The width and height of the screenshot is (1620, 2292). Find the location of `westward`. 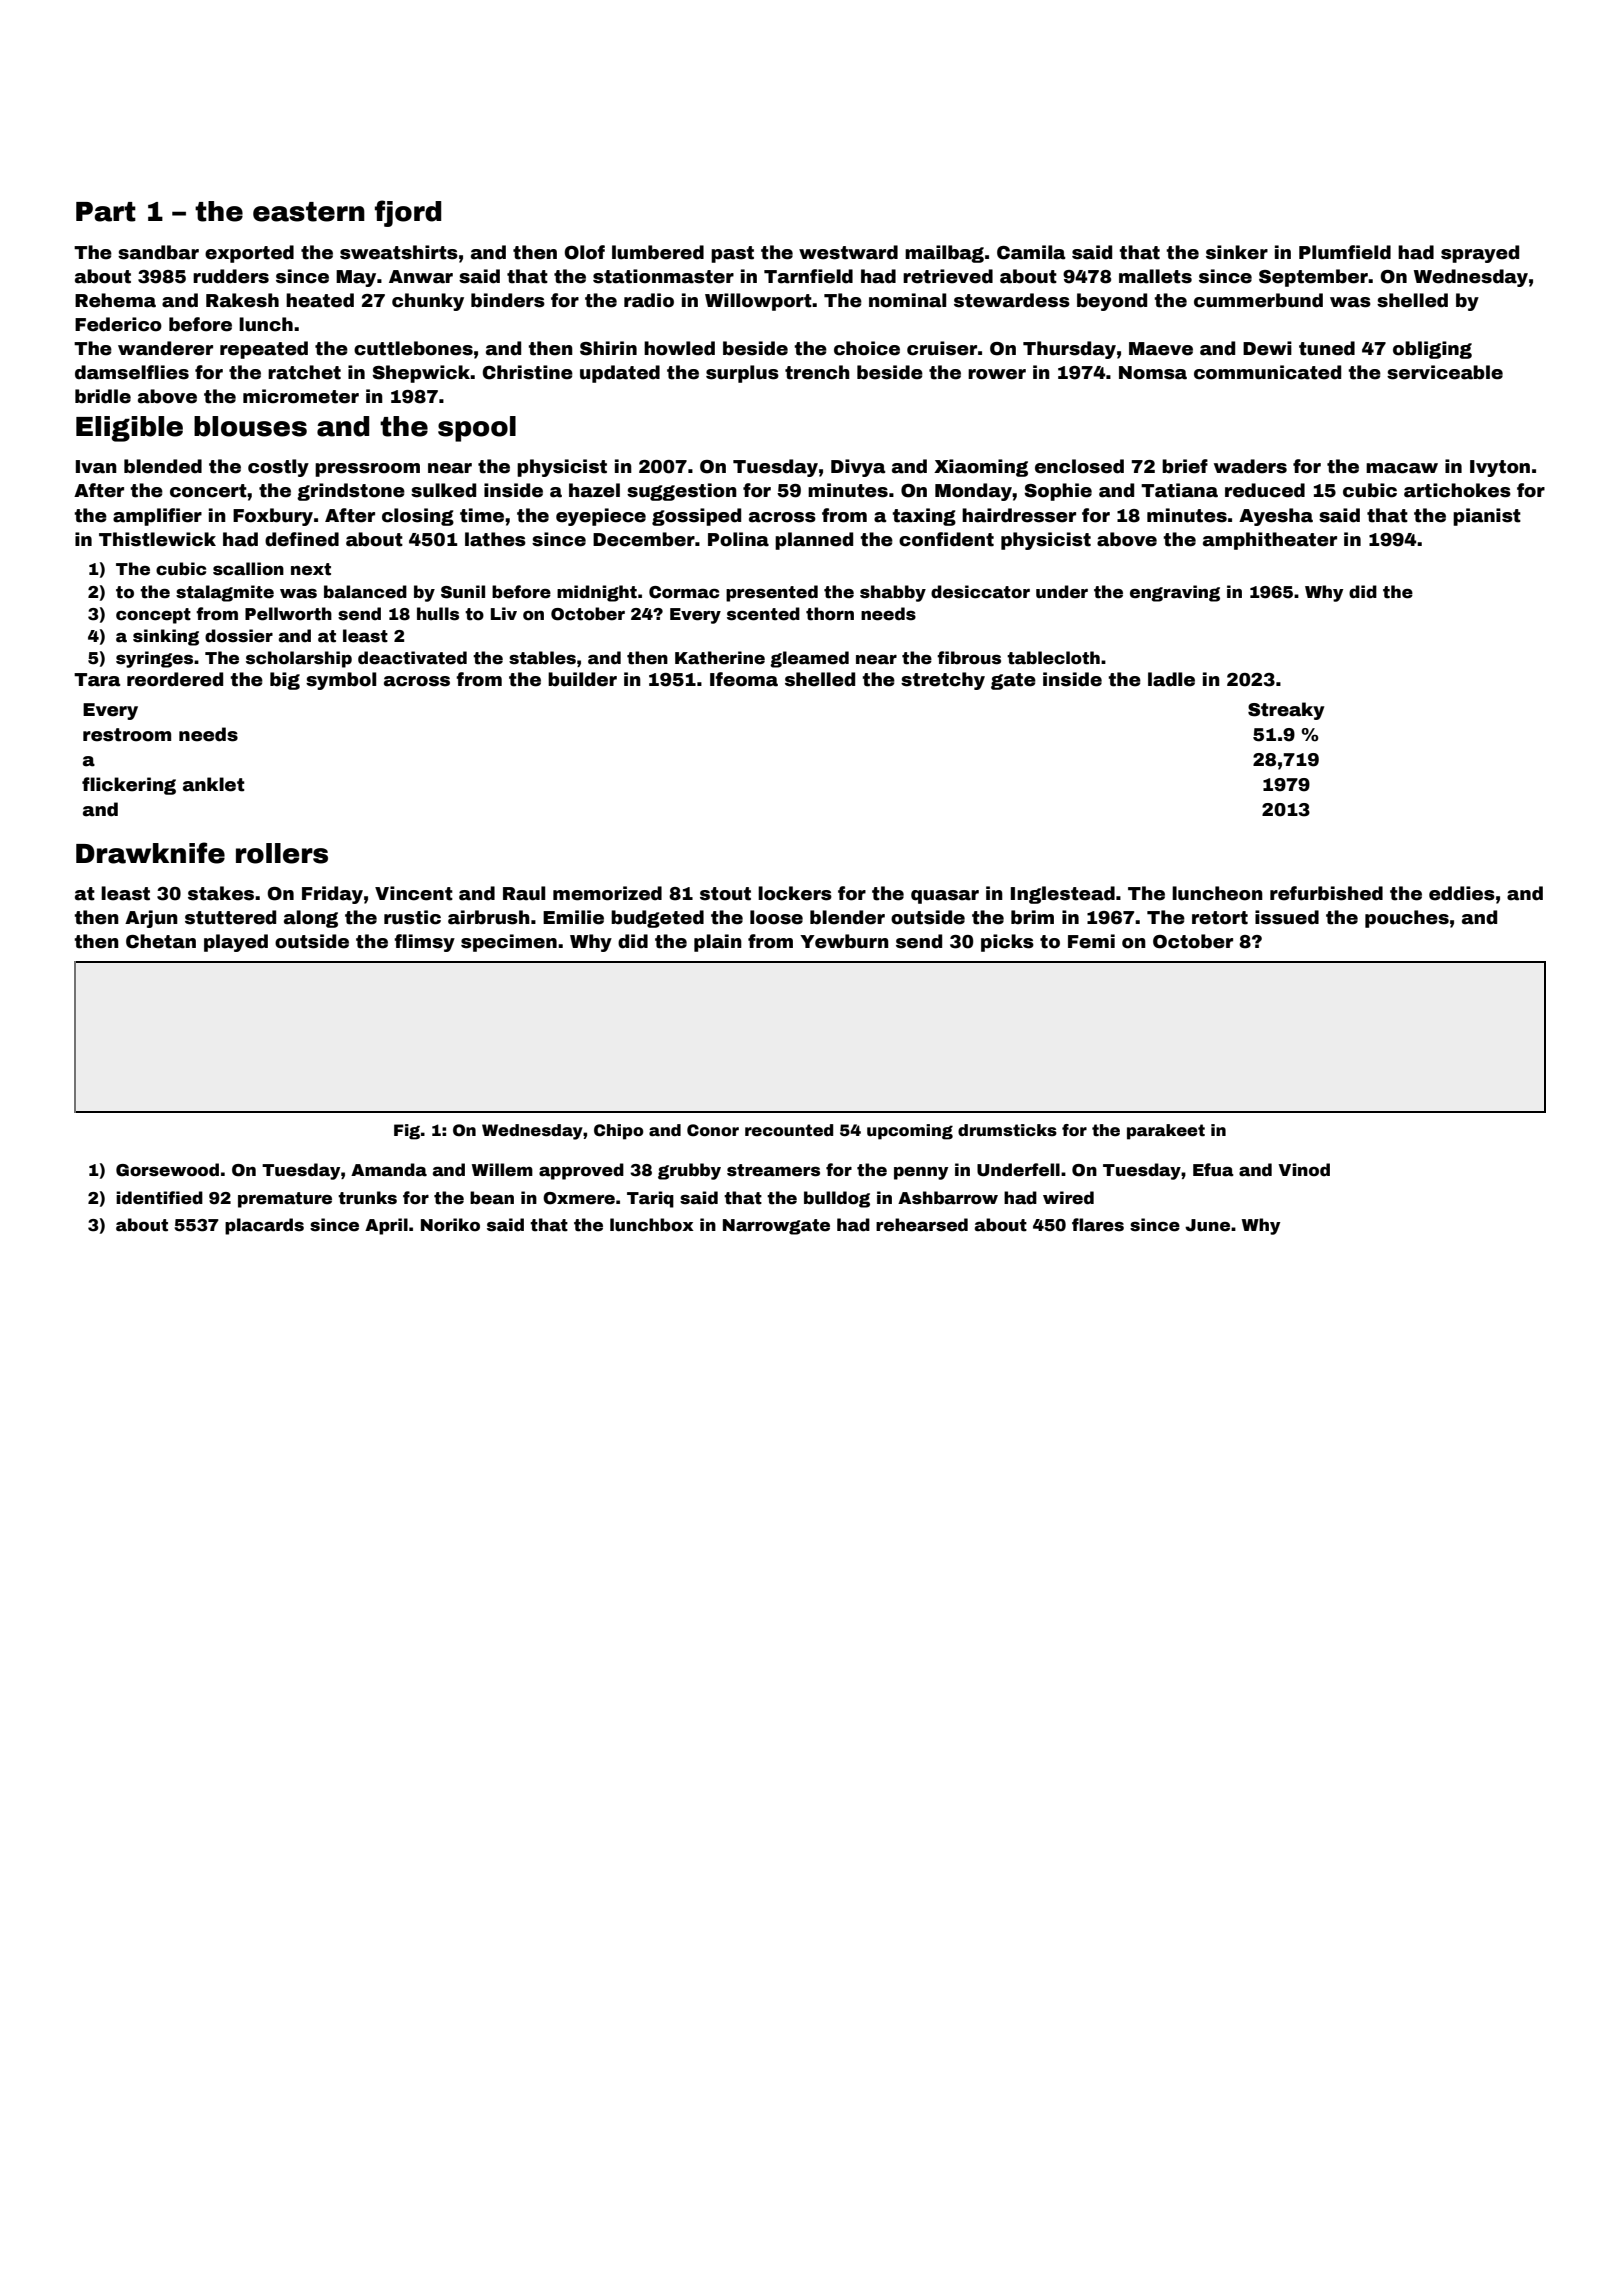

westward is located at coordinates (848, 252).
